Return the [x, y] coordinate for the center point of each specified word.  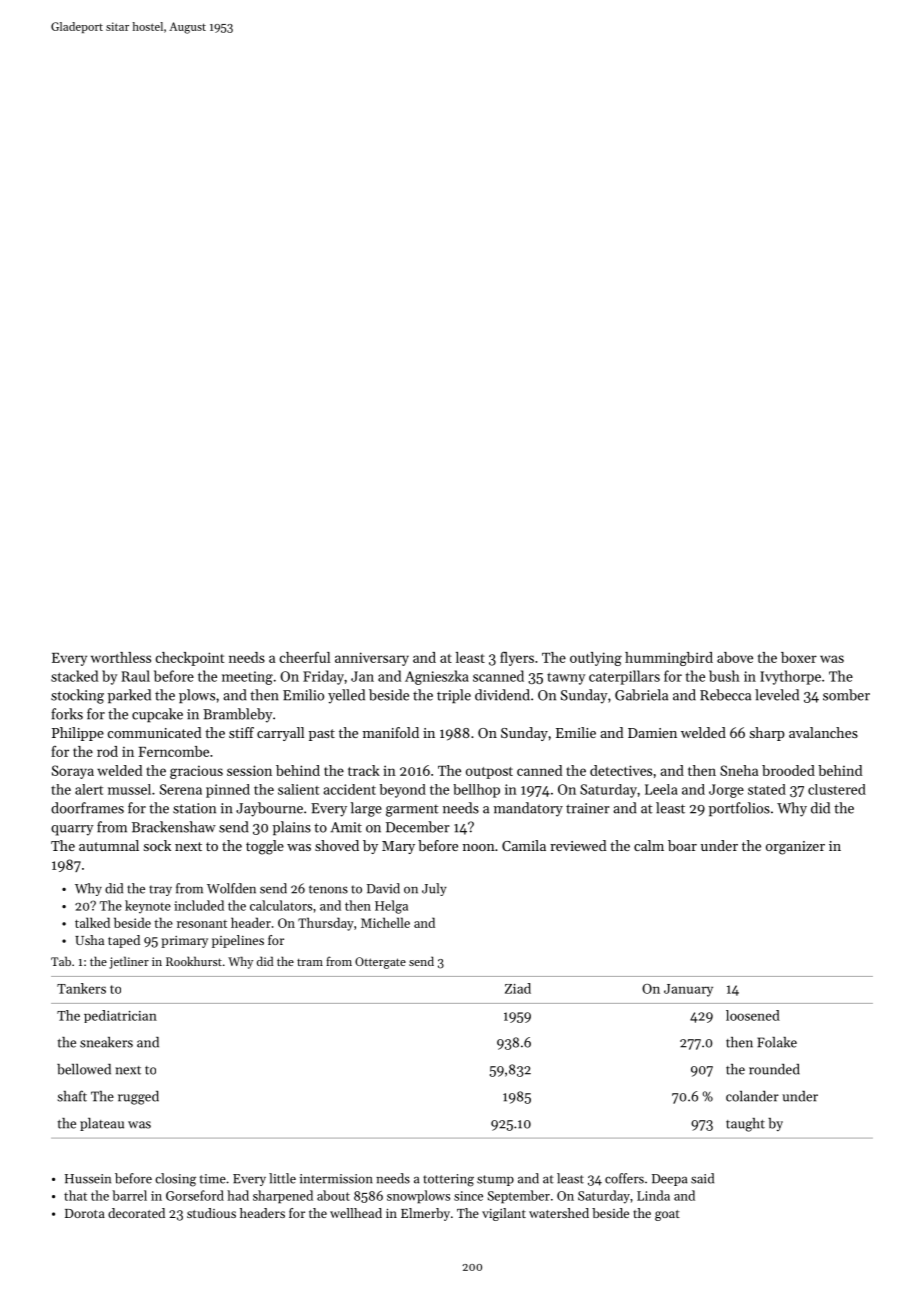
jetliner [129, 962]
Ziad [518, 988]
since [468, 1196]
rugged [138, 1098]
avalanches [823, 732]
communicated [155, 732]
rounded [774, 1069]
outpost [489, 773]
